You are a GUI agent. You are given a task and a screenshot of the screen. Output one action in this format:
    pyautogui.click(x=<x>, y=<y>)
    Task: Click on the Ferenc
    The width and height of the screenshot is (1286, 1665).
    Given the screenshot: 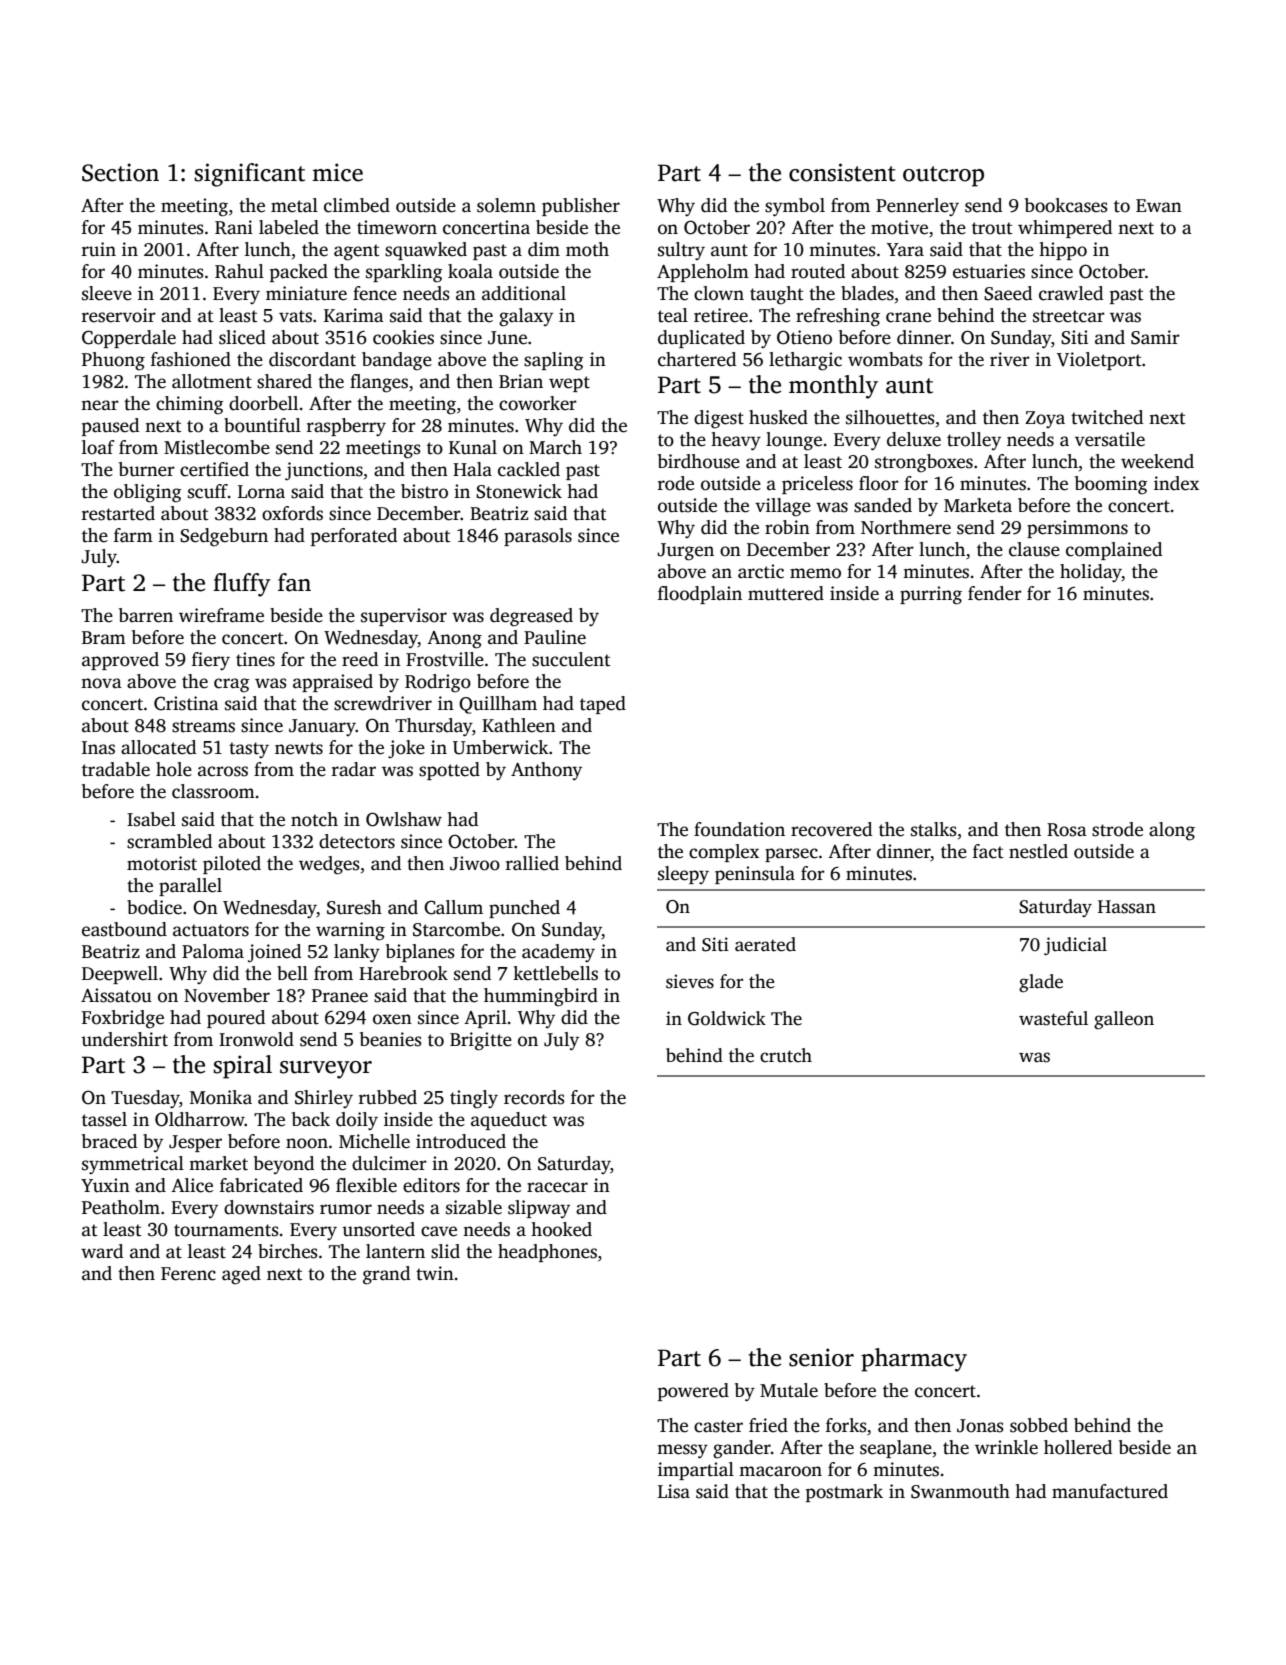 What is the action you would take?
    pyautogui.click(x=188, y=1274)
